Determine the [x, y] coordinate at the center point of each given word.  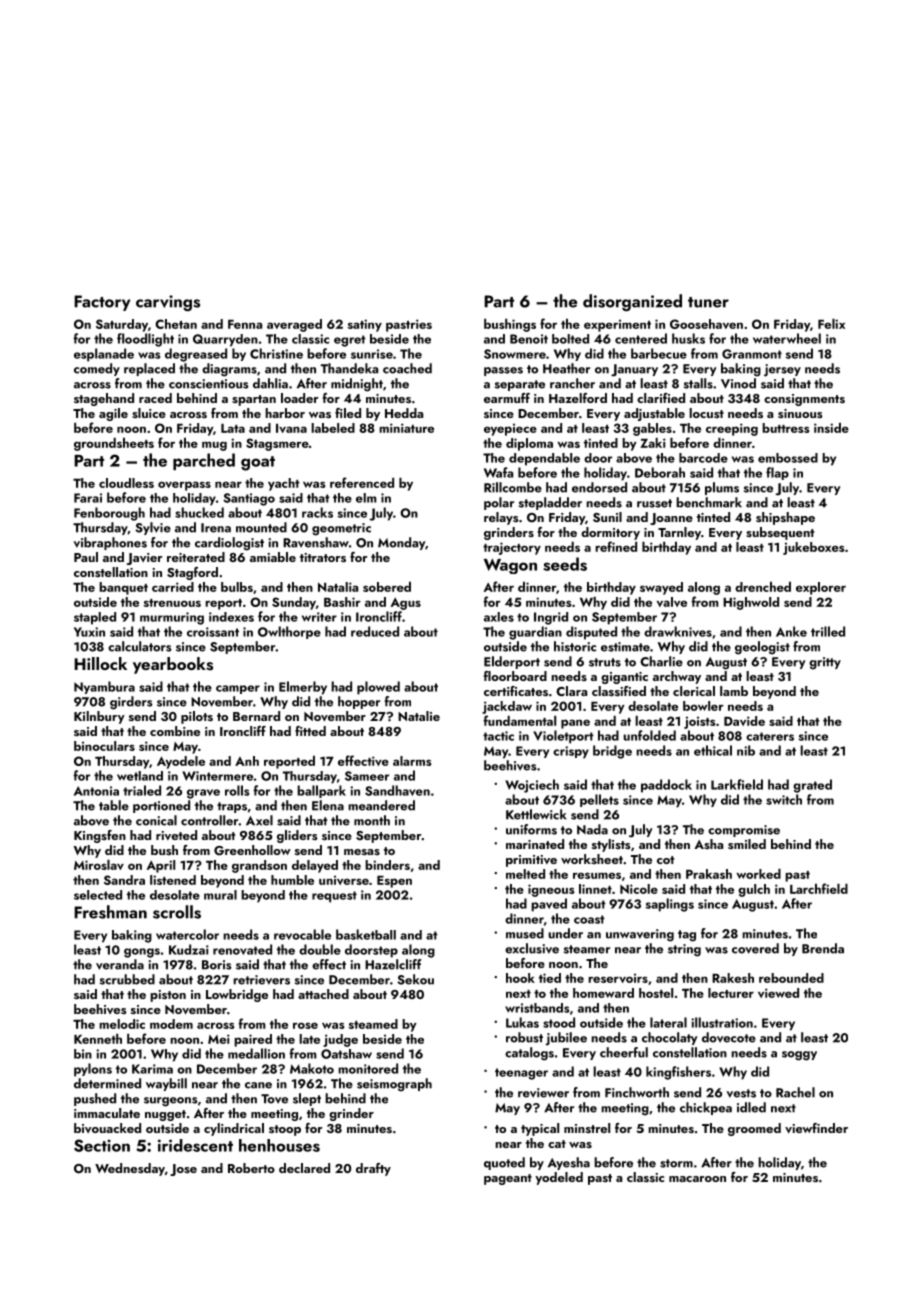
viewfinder [816, 1128]
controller [210, 820]
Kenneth [98, 1038]
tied [550, 978]
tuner [708, 302]
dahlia [270, 383]
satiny [365, 325]
